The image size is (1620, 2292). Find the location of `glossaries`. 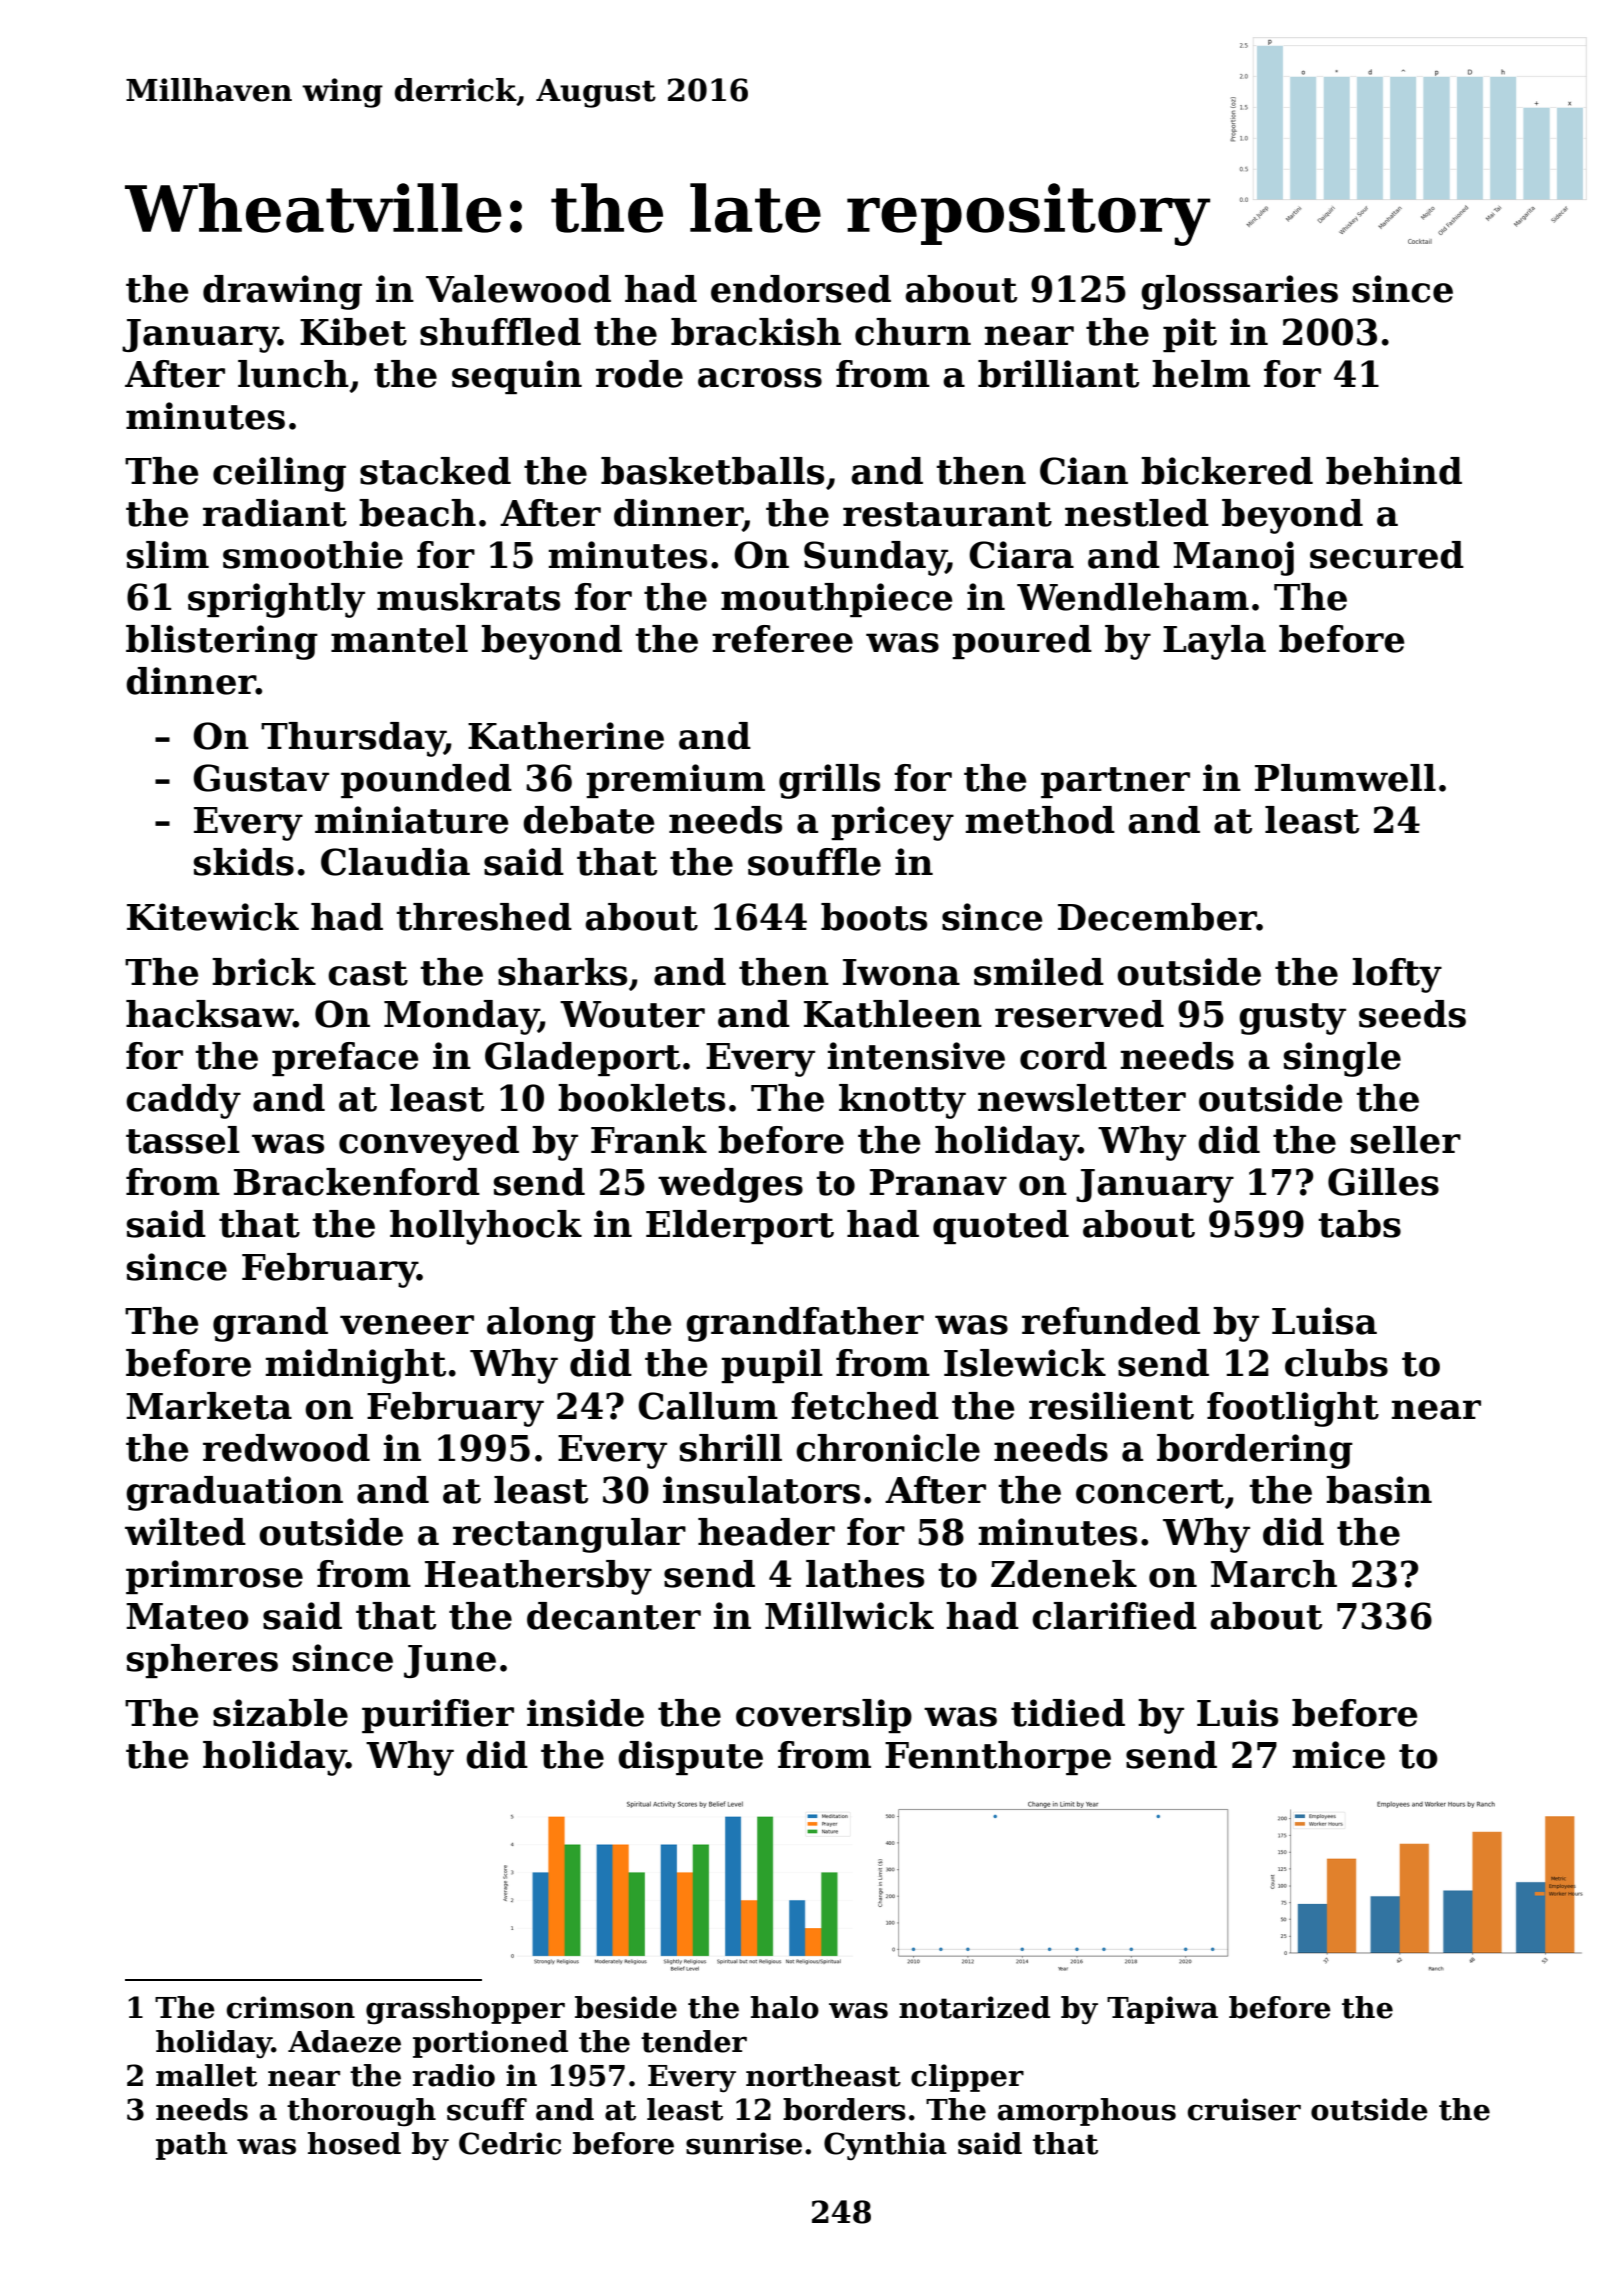

glossaries is located at coordinates (1239, 292).
